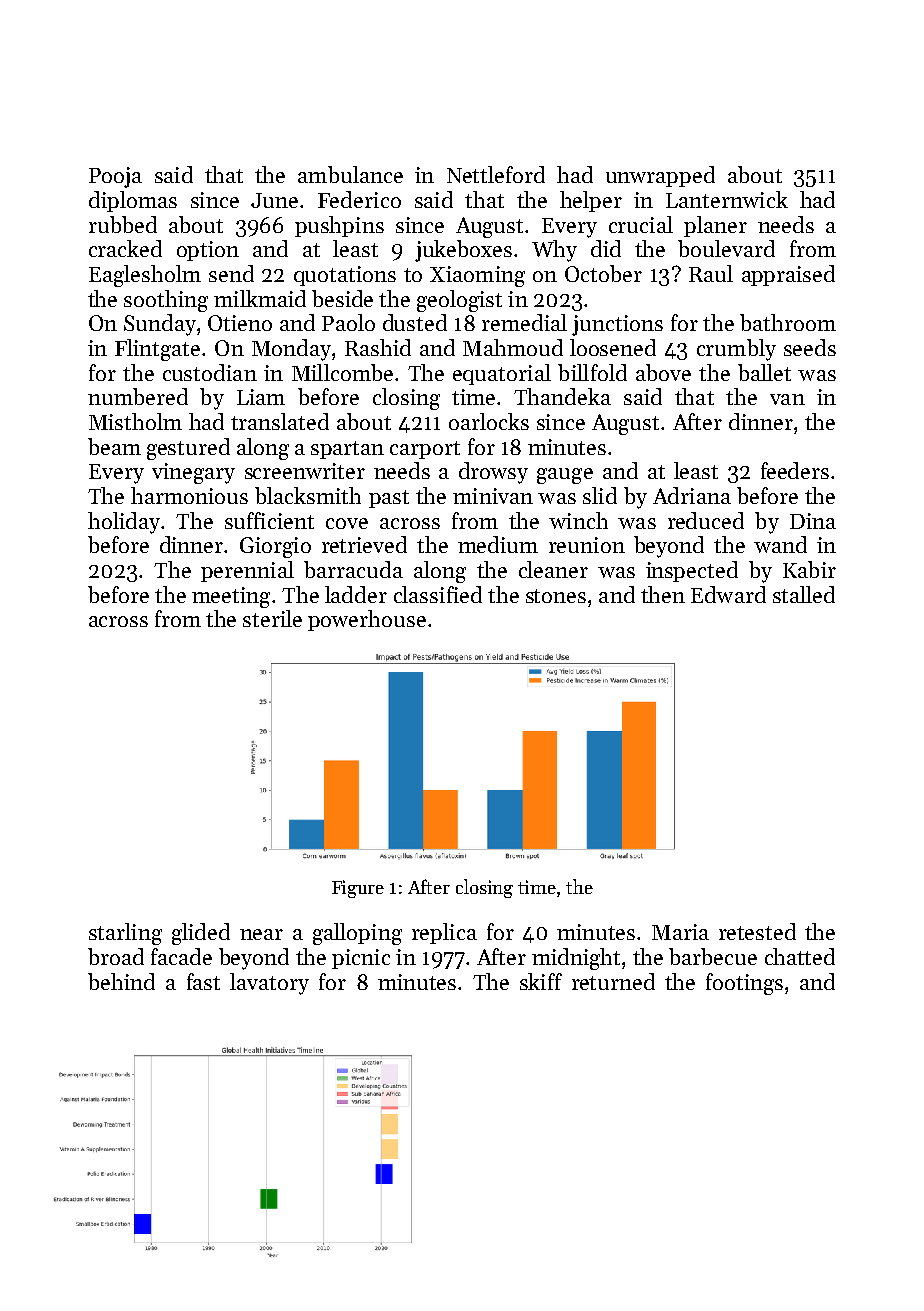 This document has height=1311, width=924. Describe the element at coordinates (135, 421) in the document. I see `Mistholm` at that location.
